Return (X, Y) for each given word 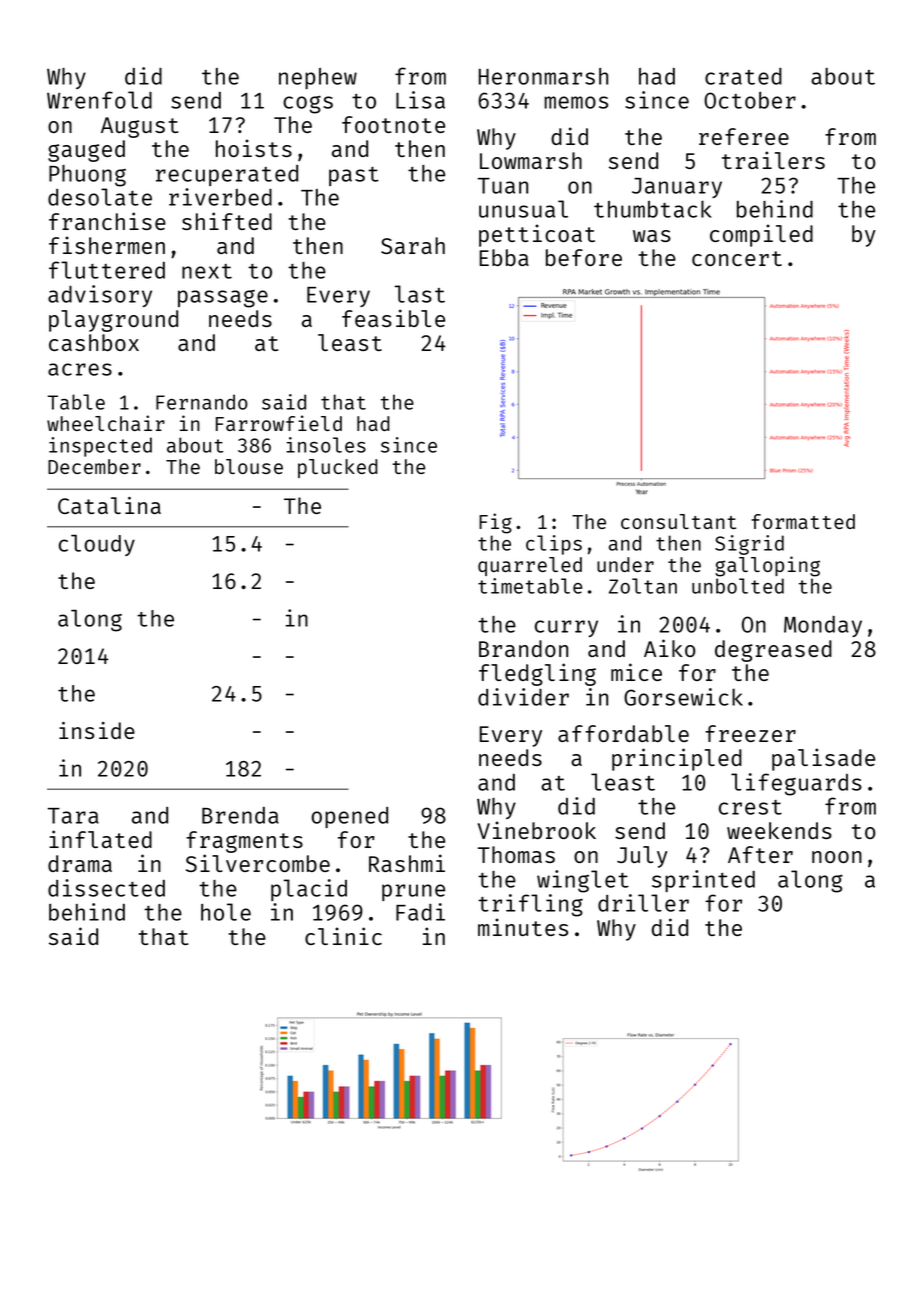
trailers (773, 160)
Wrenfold (99, 100)
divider (523, 697)
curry (566, 628)
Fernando (202, 402)
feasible (393, 318)
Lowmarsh (531, 160)
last (420, 294)
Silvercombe (258, 863)
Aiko (669, 648)
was (652, 236)
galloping (767, 566)
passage (223, 299)
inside (97, 730)
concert (737, 258)
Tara (73, 816)
